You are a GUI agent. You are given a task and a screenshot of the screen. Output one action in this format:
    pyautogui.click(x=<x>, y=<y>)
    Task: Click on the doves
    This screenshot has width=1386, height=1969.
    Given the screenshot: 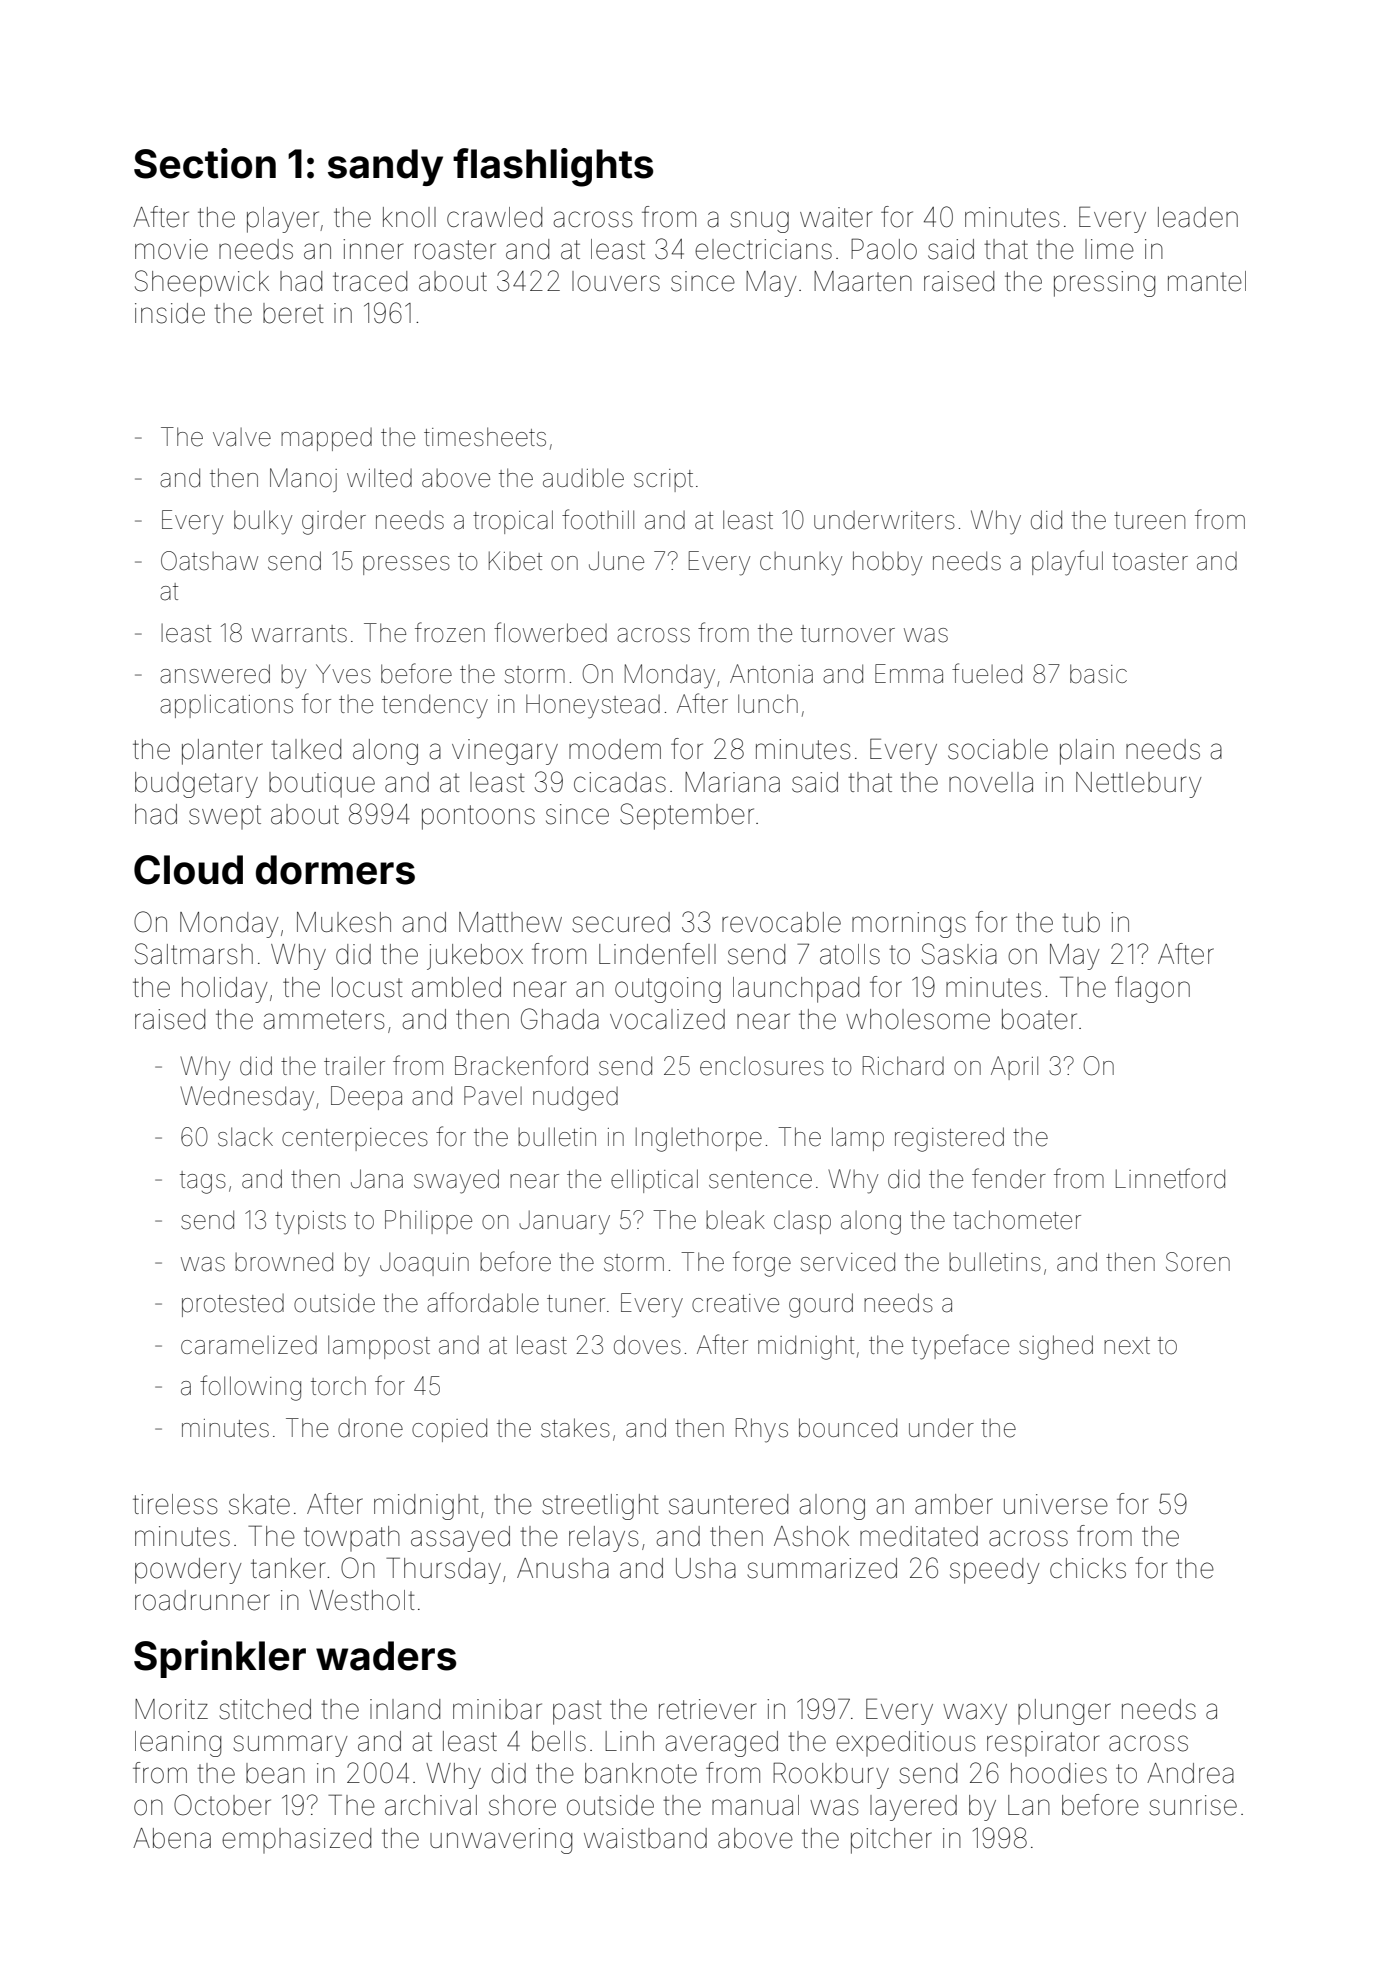 What is the action you would take?
    pyautogui.click(x=647, y=1345)
